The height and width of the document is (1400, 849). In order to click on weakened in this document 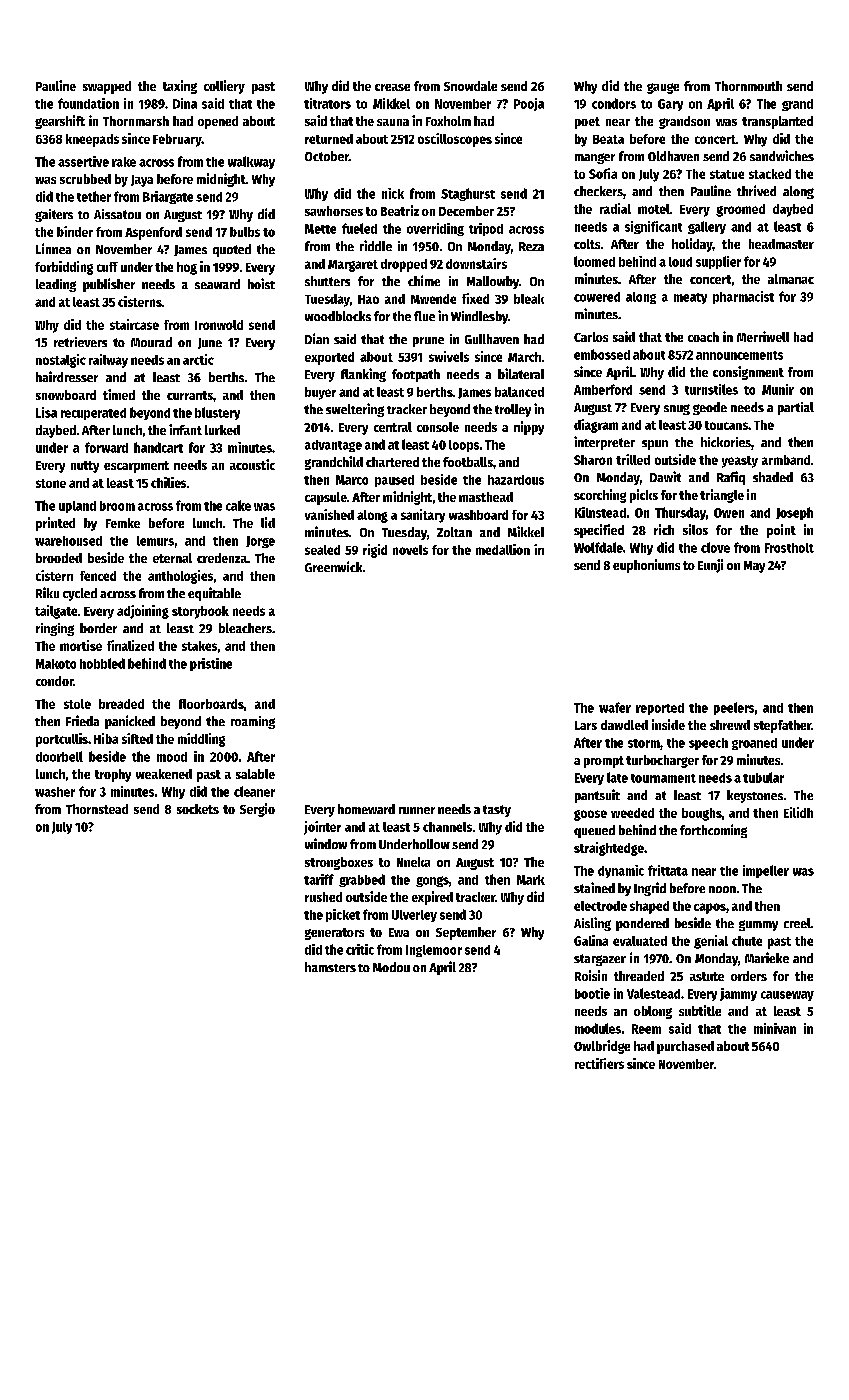, I will do `click(164, 774)`.
